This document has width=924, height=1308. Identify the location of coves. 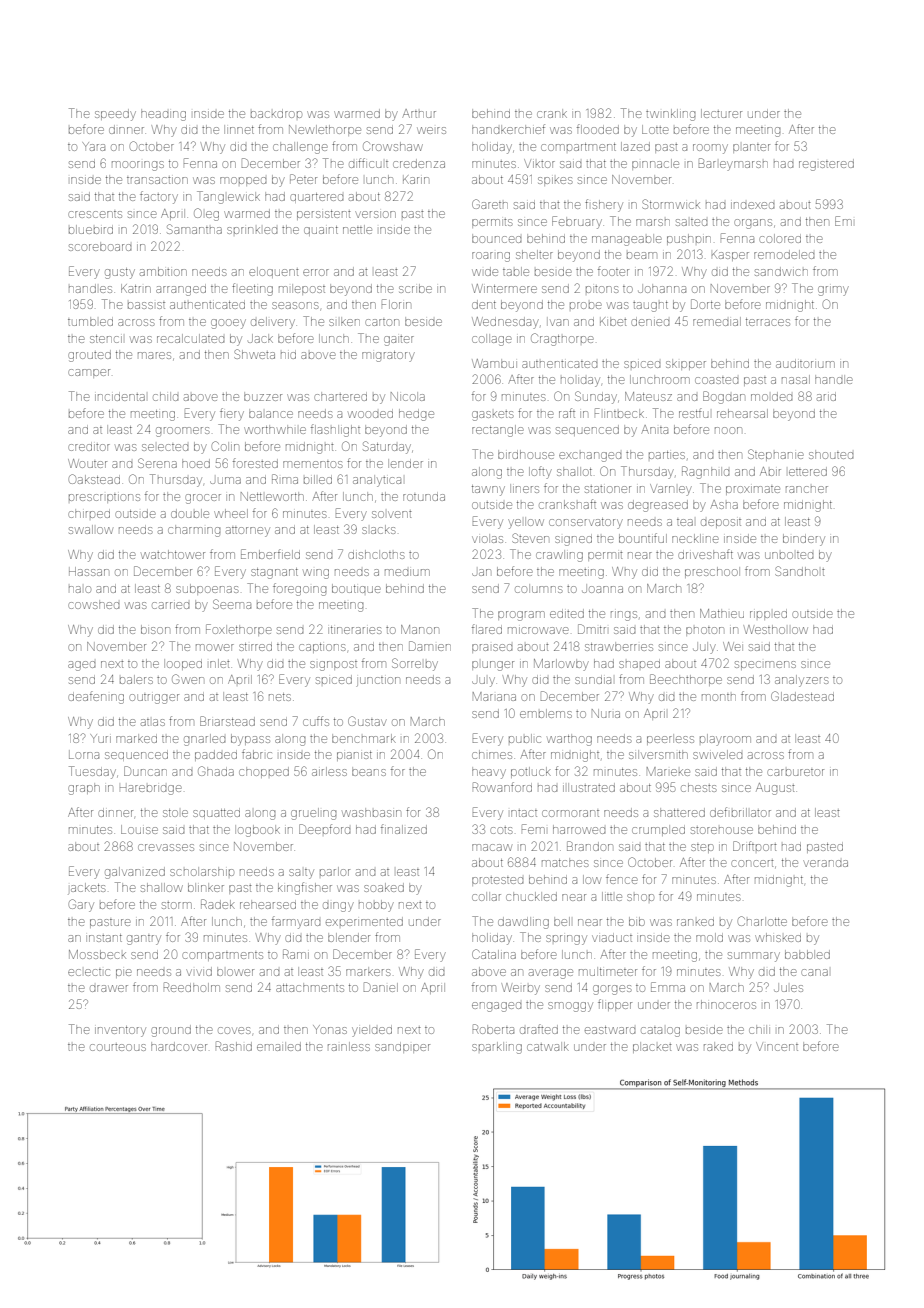
(234, 1030).
